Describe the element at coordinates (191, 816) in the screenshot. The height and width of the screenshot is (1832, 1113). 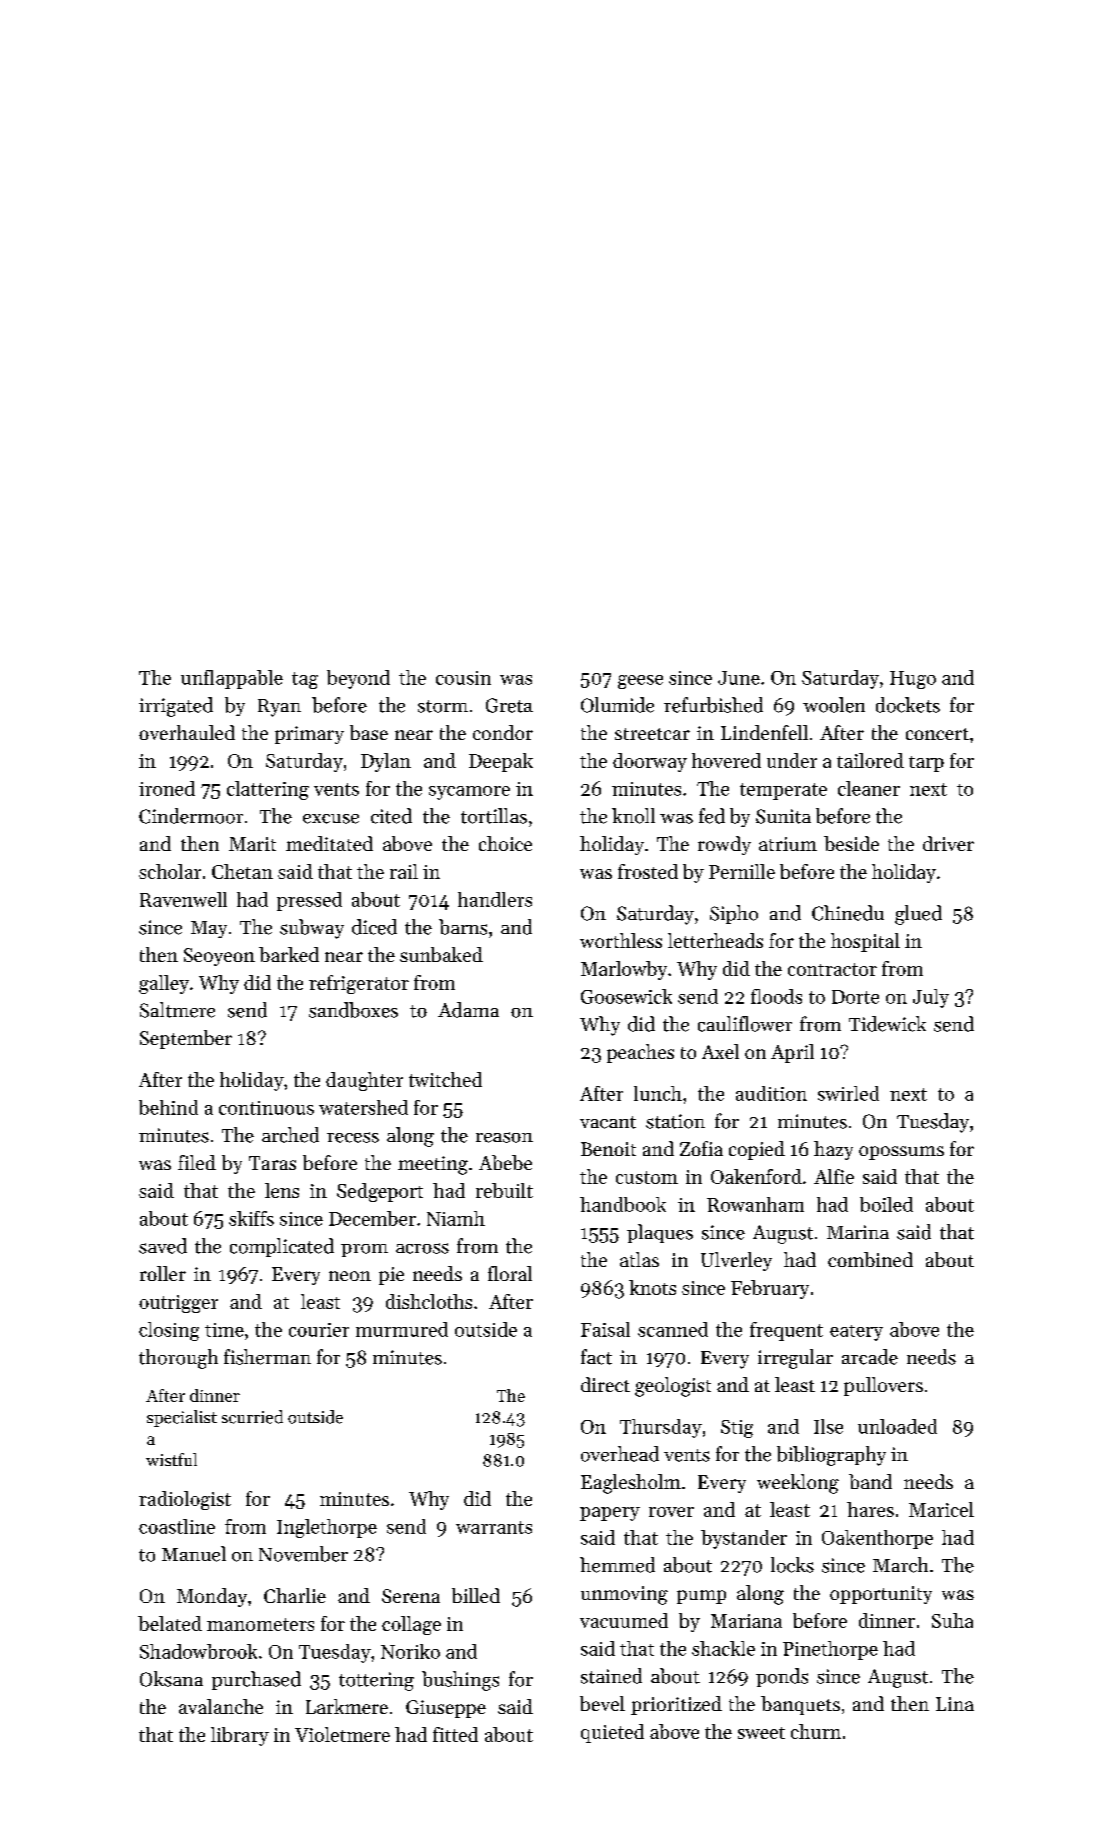
I see `Cindermoor` at that location.
